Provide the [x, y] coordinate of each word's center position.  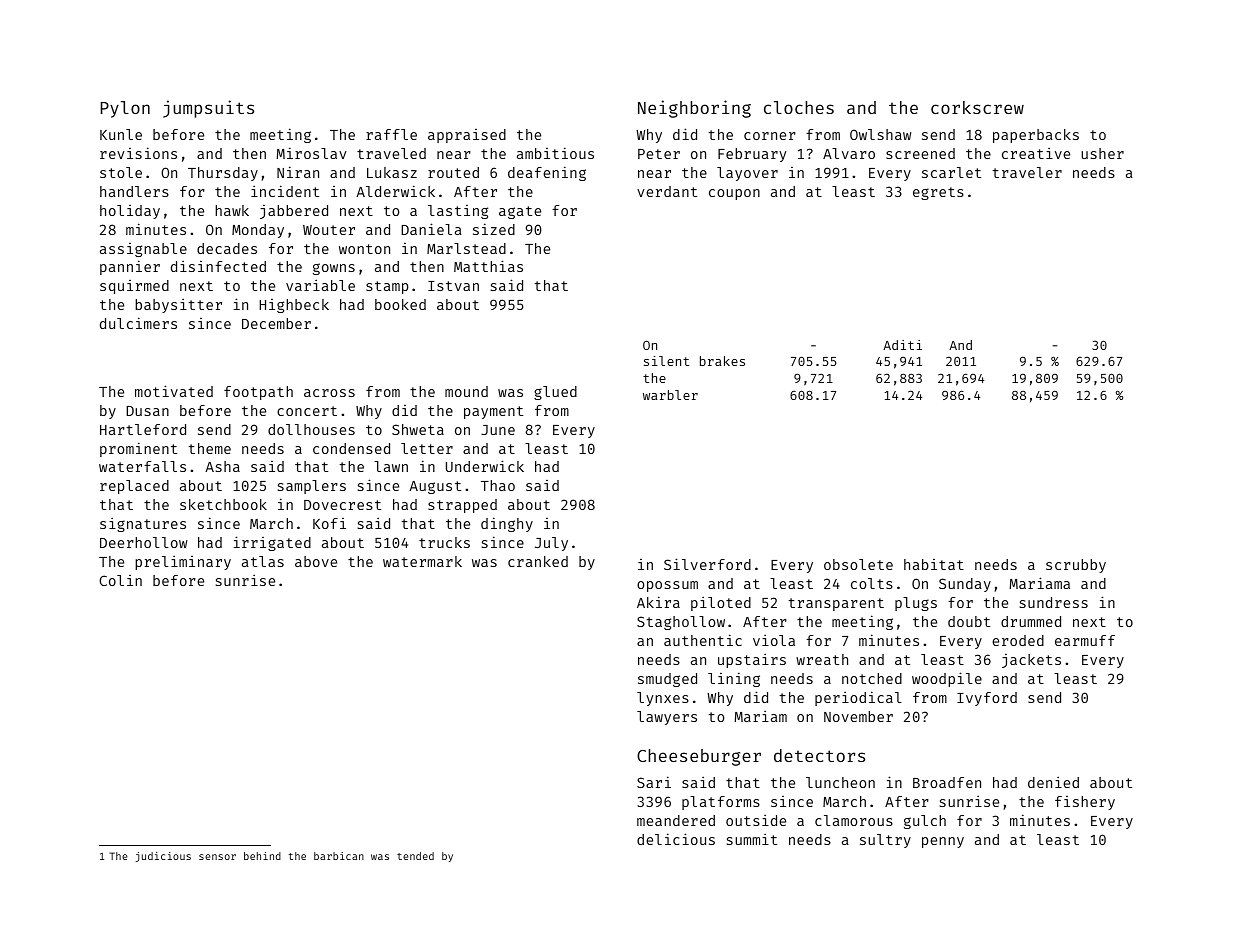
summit [752, 839]
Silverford [707, 564]
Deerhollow [143, 542]
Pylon [125, 109]
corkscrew [977, 107]
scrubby [1076, 566]
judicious [163, 857]
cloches [799, 107]
